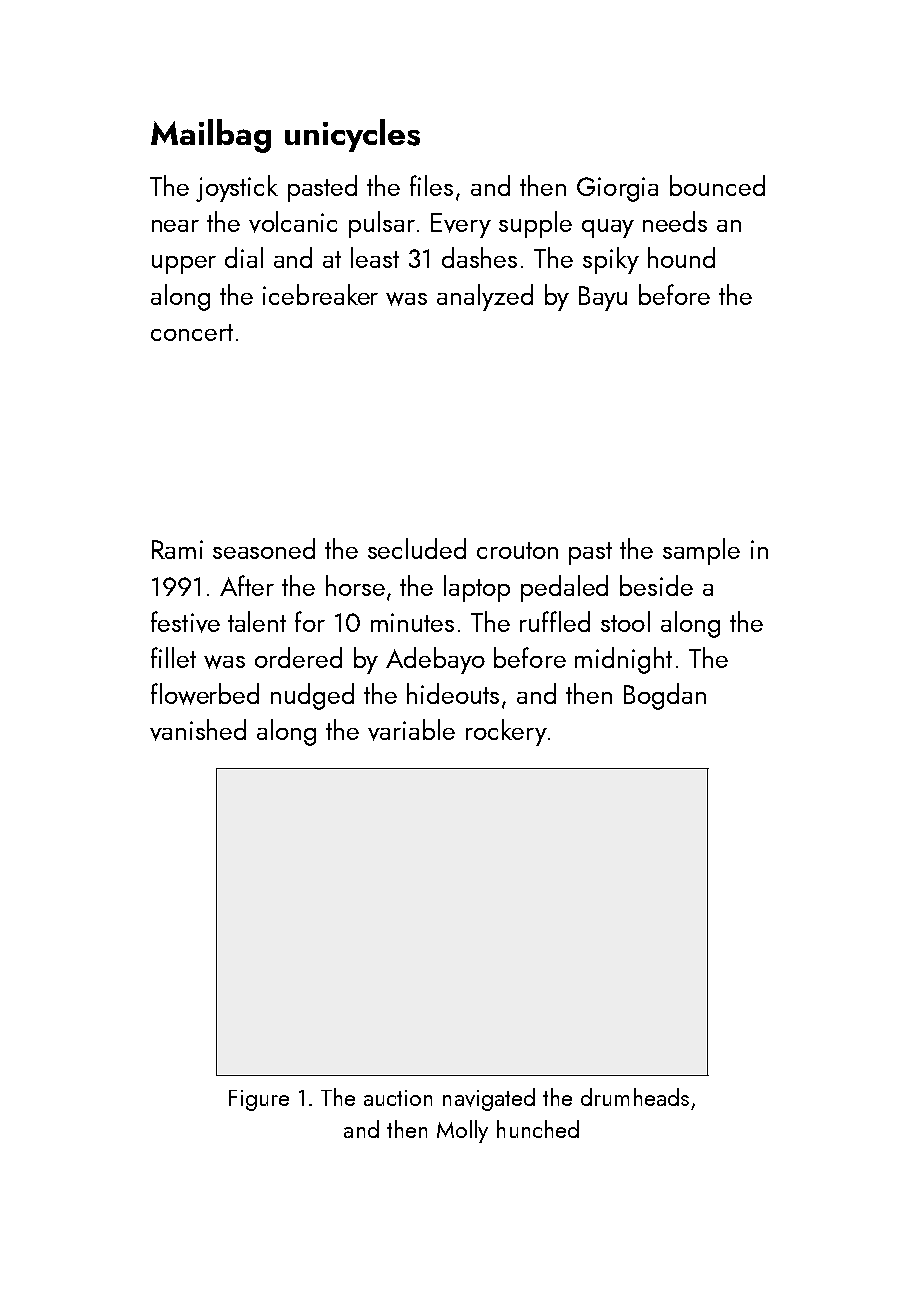  Describe the element at coordinates (462, 1131) in the screenshot. I see `Molly` at that location.
